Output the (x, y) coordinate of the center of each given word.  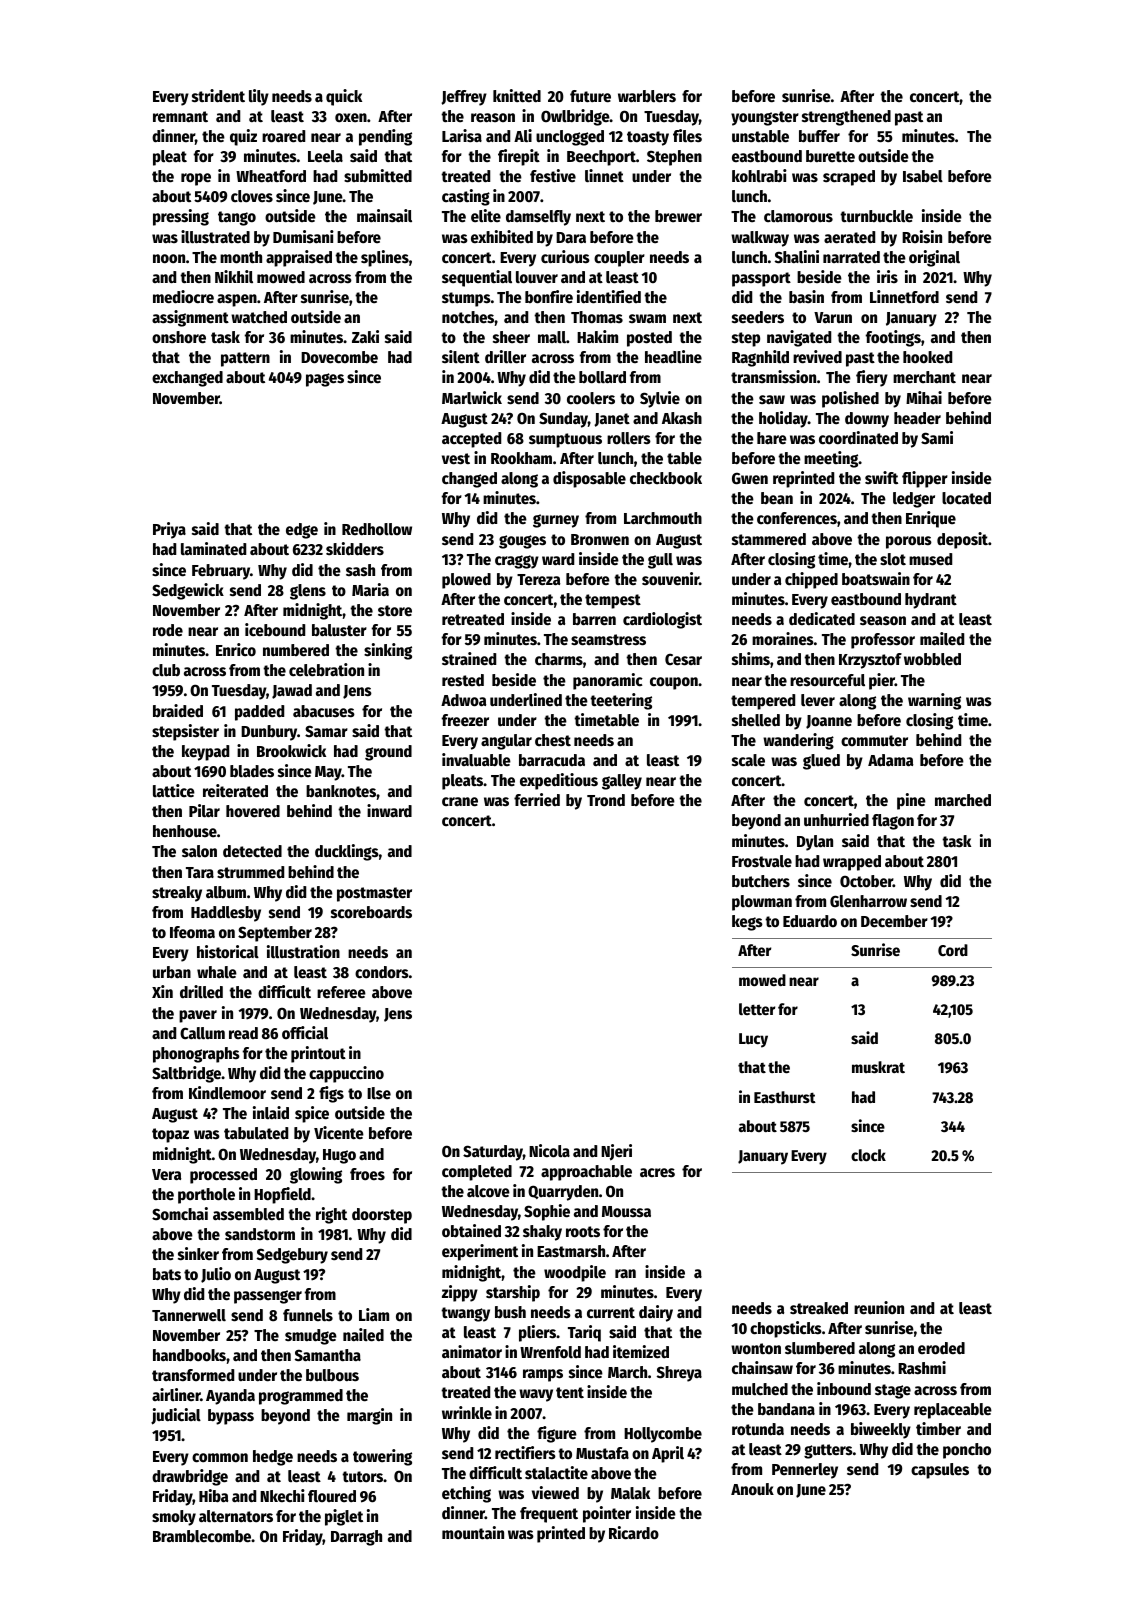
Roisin (922, 237)
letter (757, 1009)
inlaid (271, 1112)
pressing (181, 217)
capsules (940, 1471)
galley (622, 782)
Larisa (462, 136)
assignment (190, 318)
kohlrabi (759, 176)
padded (259, 713)
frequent (549, 1515)
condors (382, 972)
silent (461, 357)
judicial (176, 1416)
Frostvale (762, 861)
